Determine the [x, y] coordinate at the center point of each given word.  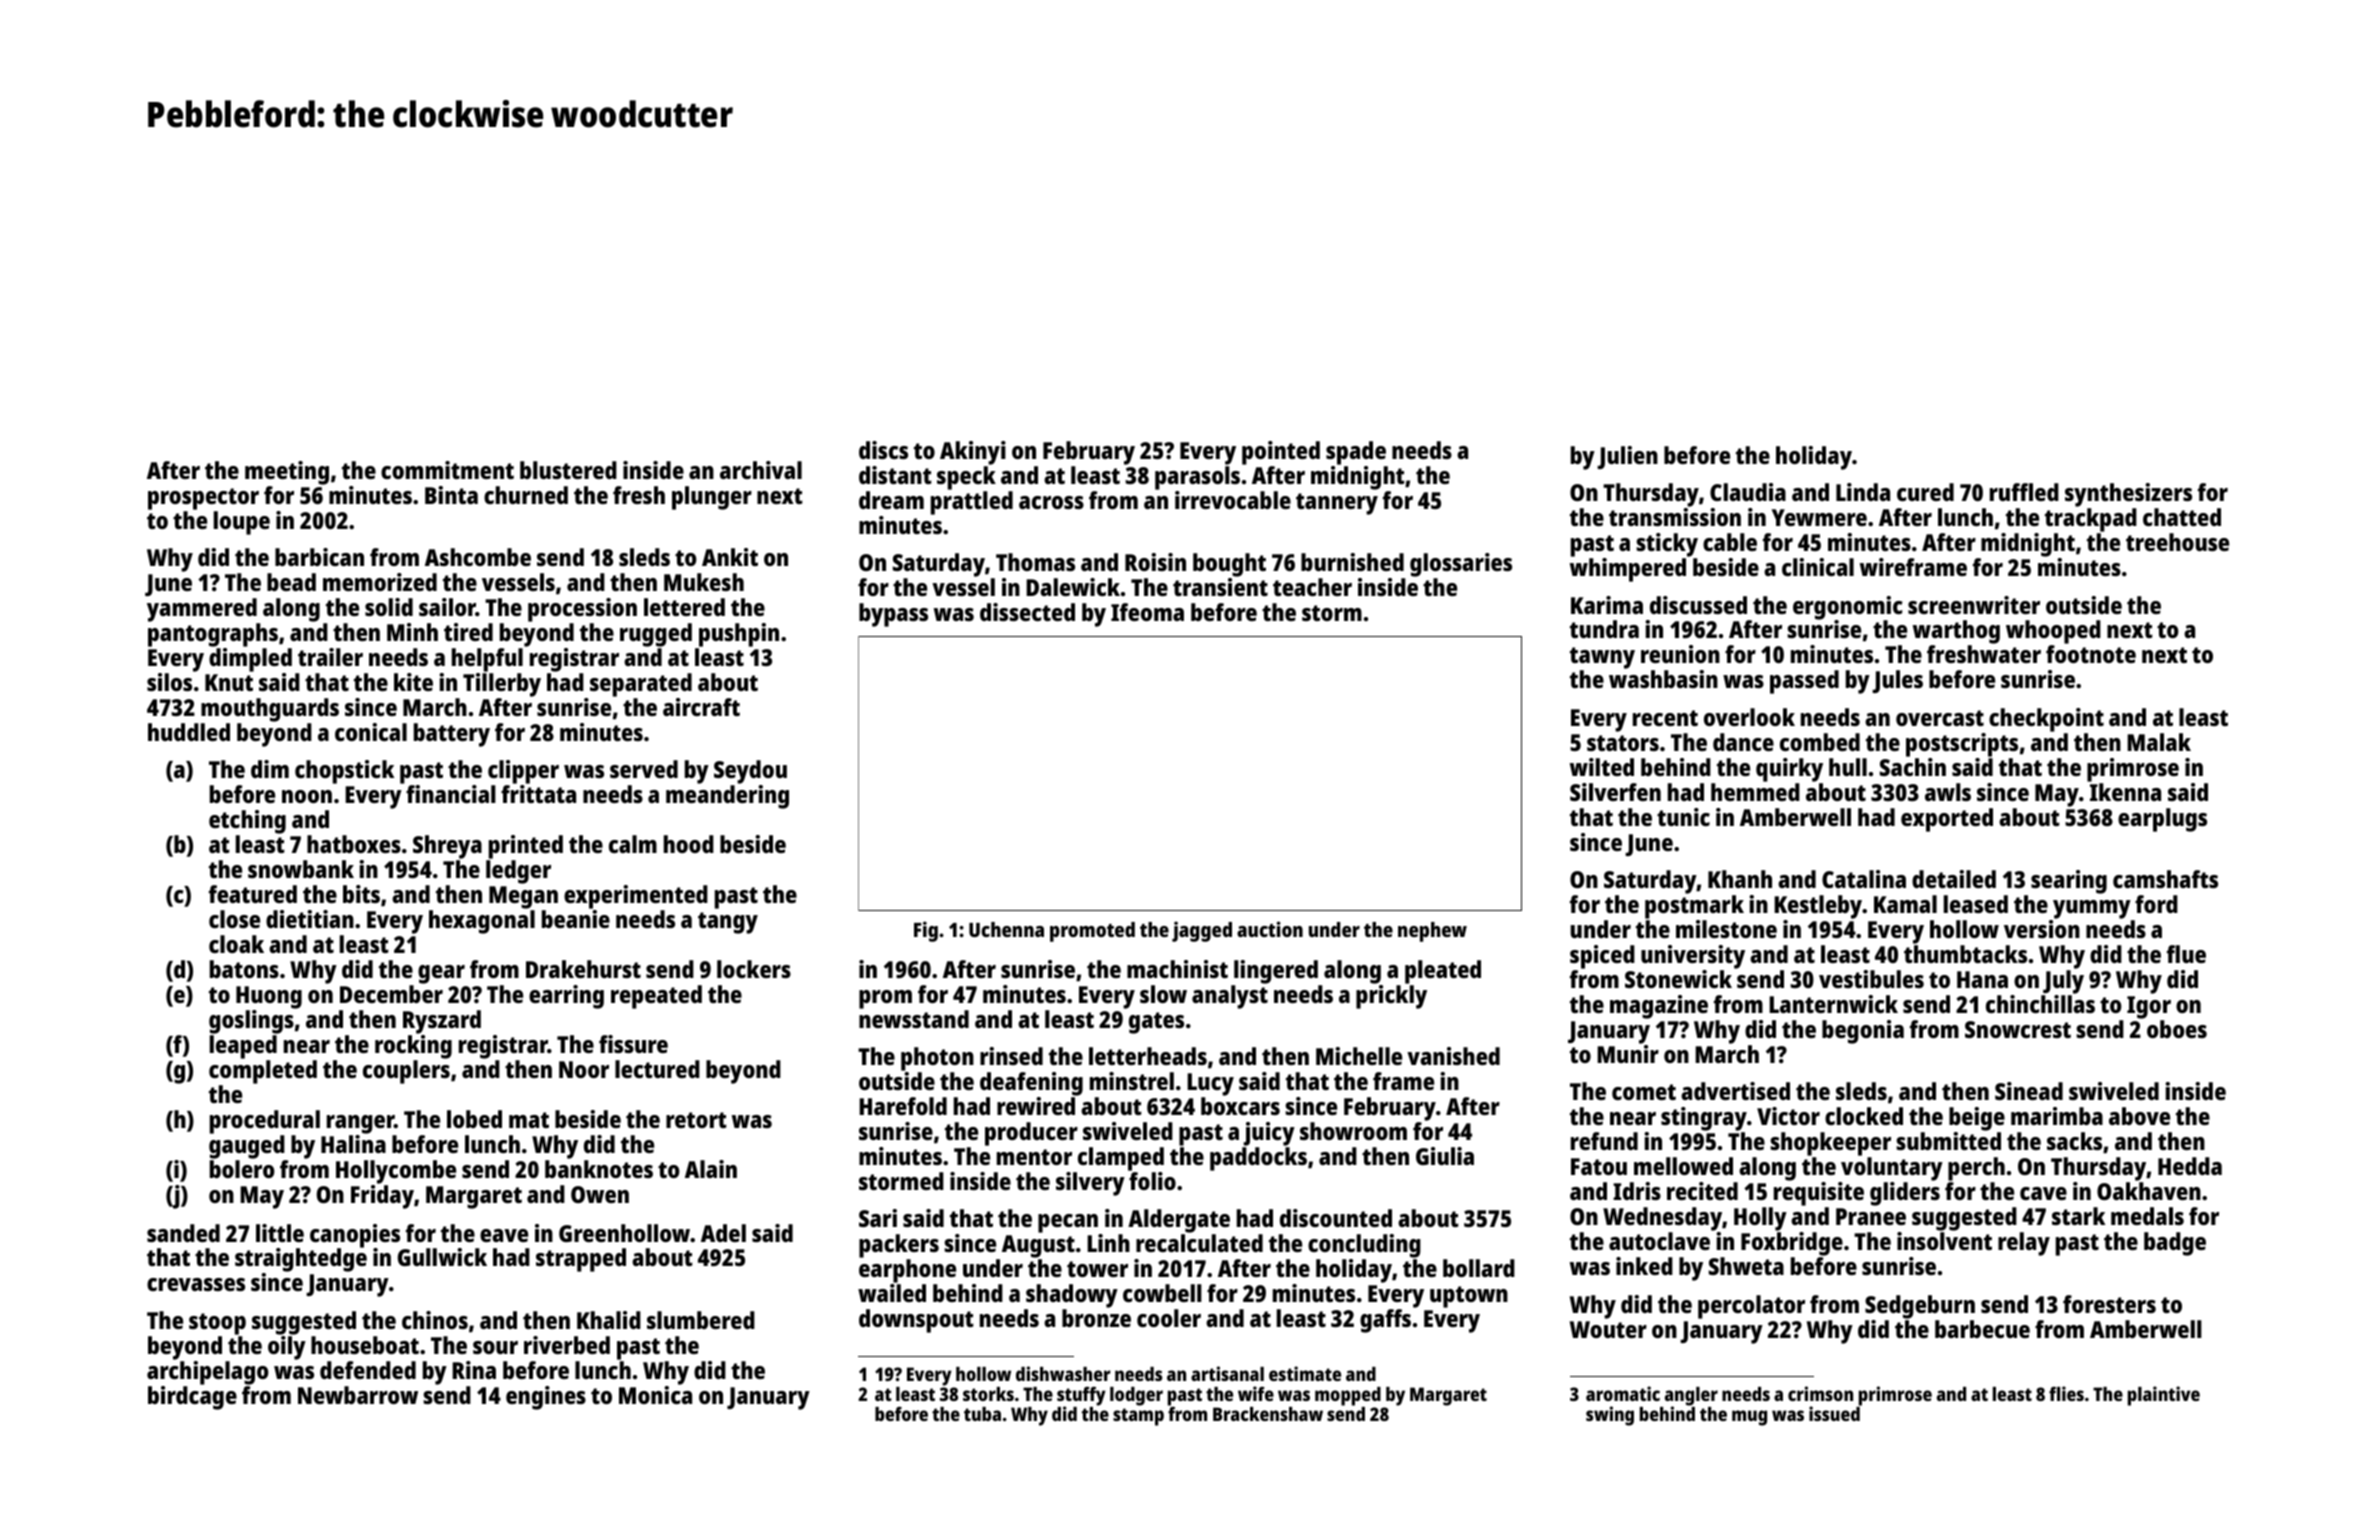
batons [244, 969]
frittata [538, 794]
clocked [1864, 1116]
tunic [1683, 817]
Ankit [730, 557]
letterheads [1148, 1056]
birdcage [192, 1398]
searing [2069, 882]
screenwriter [1974, 605]
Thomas [1035, 562]
